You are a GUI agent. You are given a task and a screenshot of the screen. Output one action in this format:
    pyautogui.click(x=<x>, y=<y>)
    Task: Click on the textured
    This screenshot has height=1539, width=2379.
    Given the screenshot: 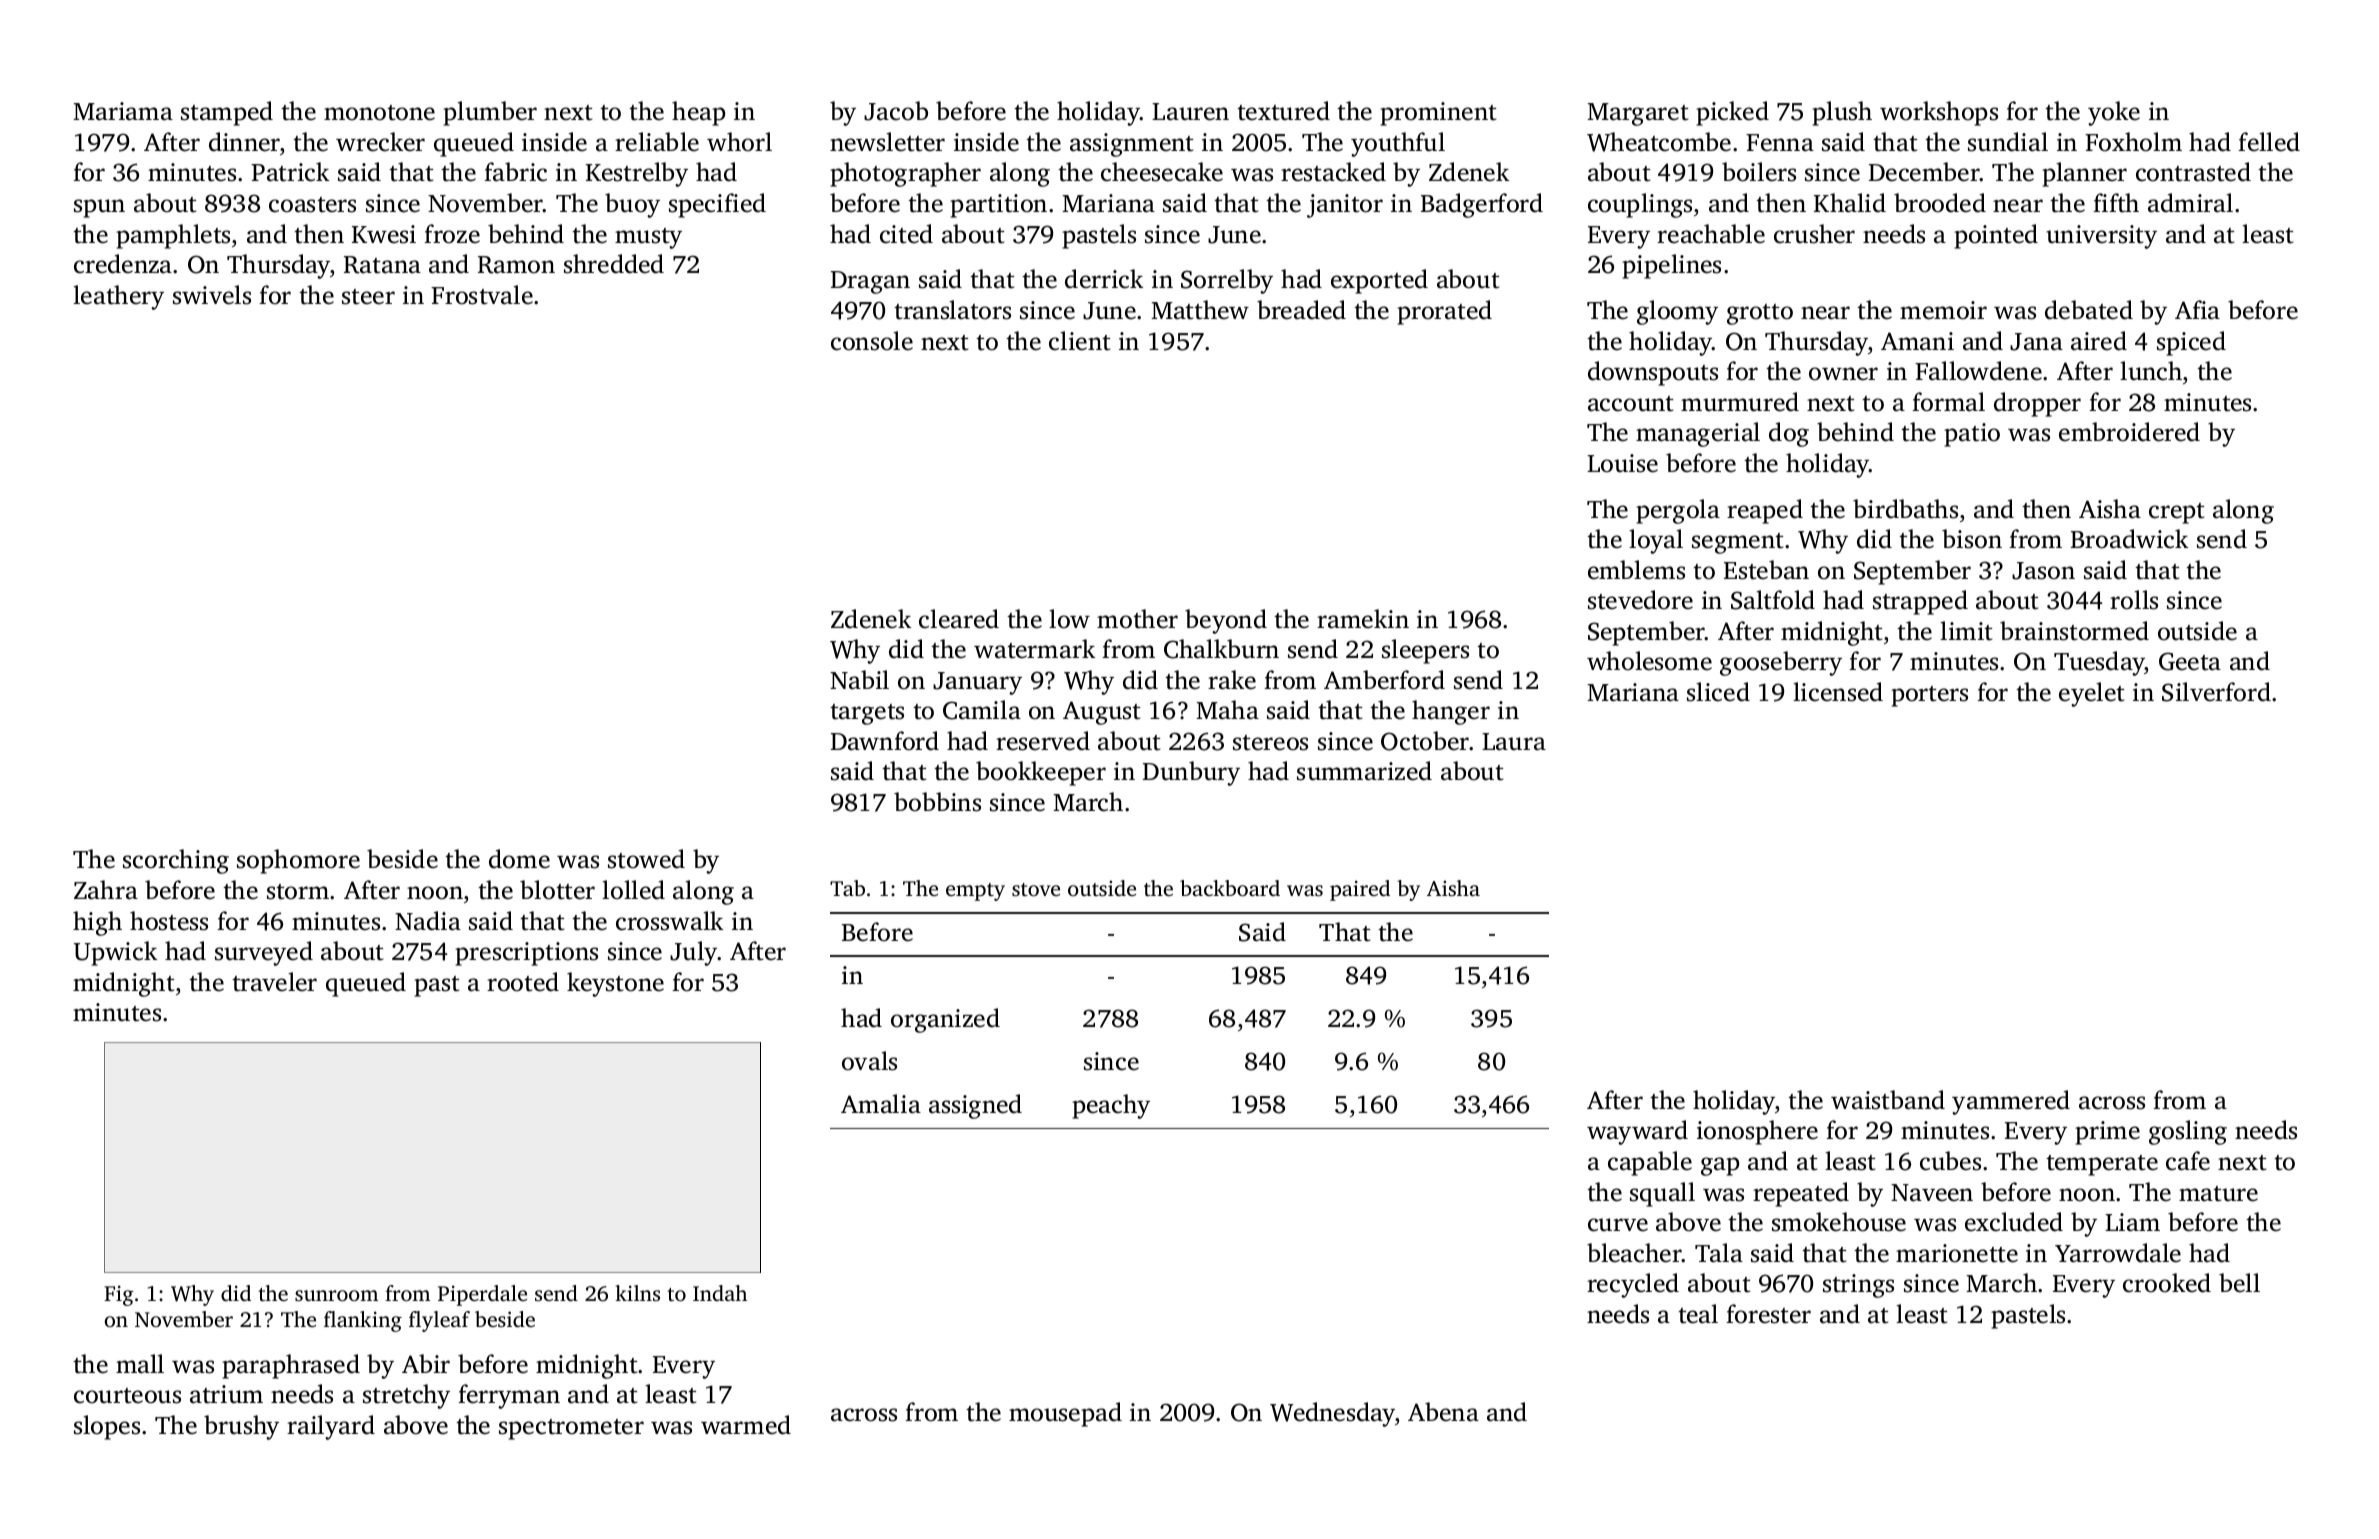 What is the action you would take?
    pyautogui.click(x=1283, y=111)
